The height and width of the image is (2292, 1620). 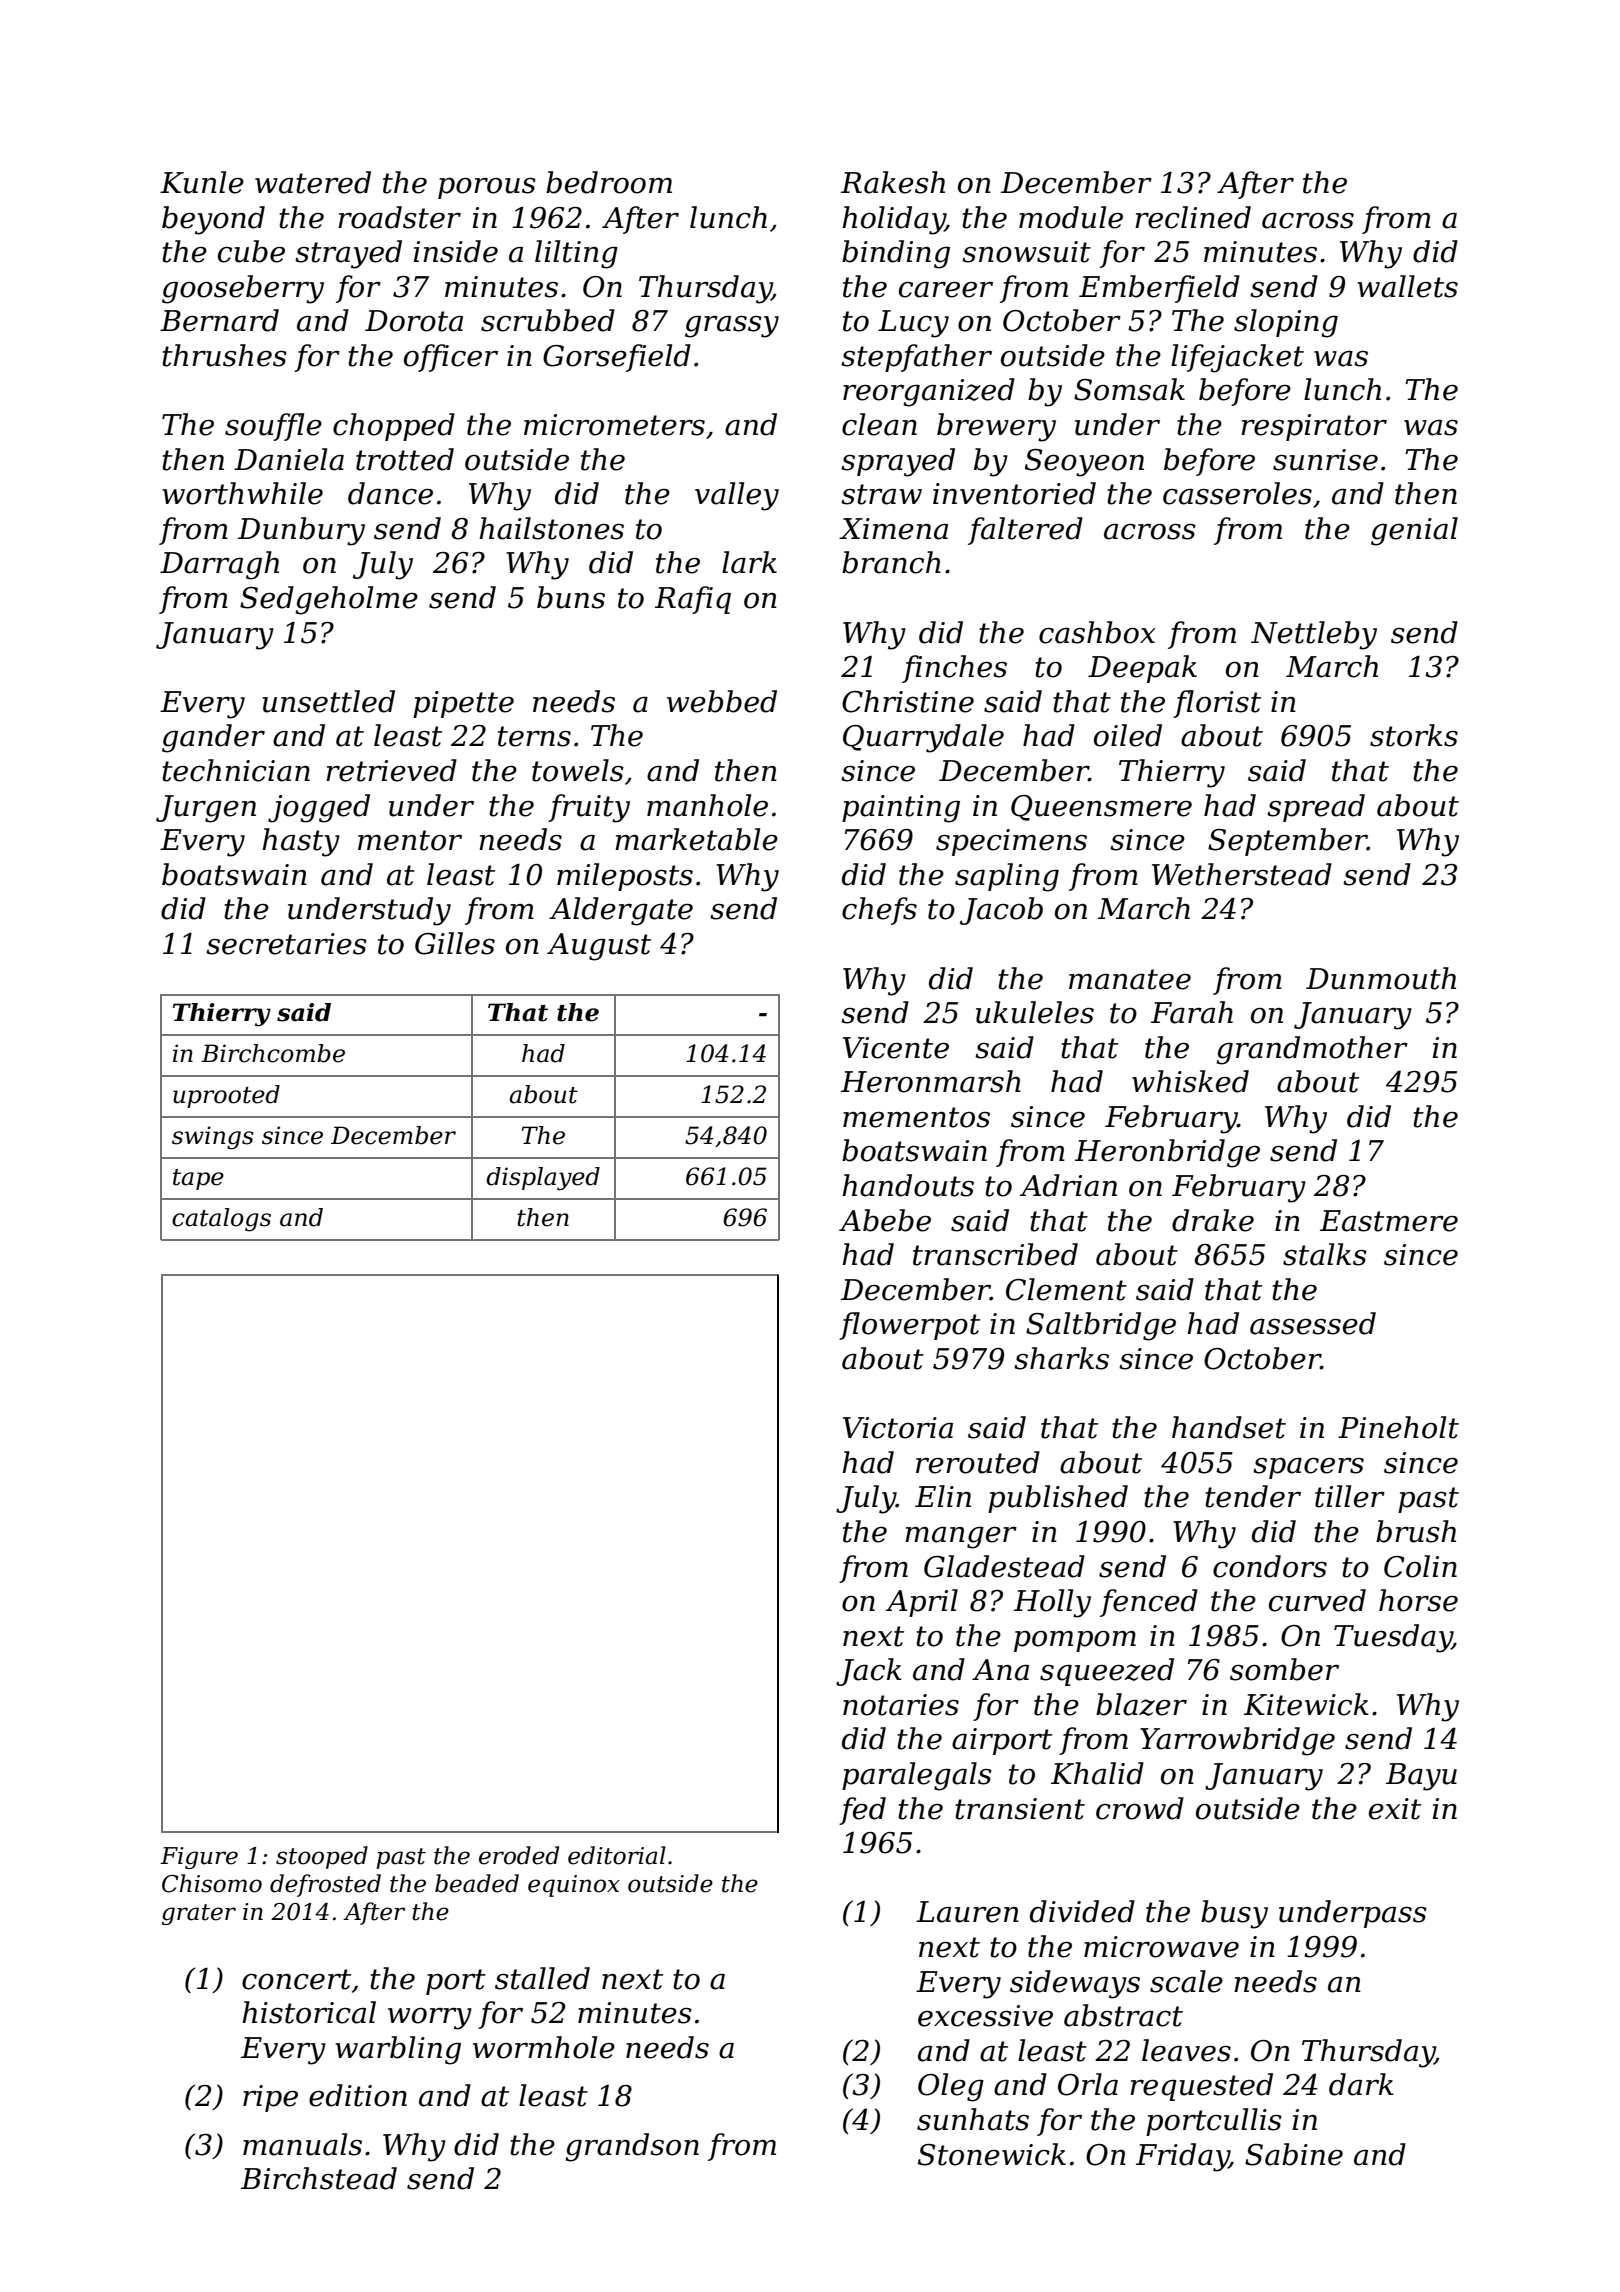 I want to click on catalogs, so click(x=221, y=1220).
